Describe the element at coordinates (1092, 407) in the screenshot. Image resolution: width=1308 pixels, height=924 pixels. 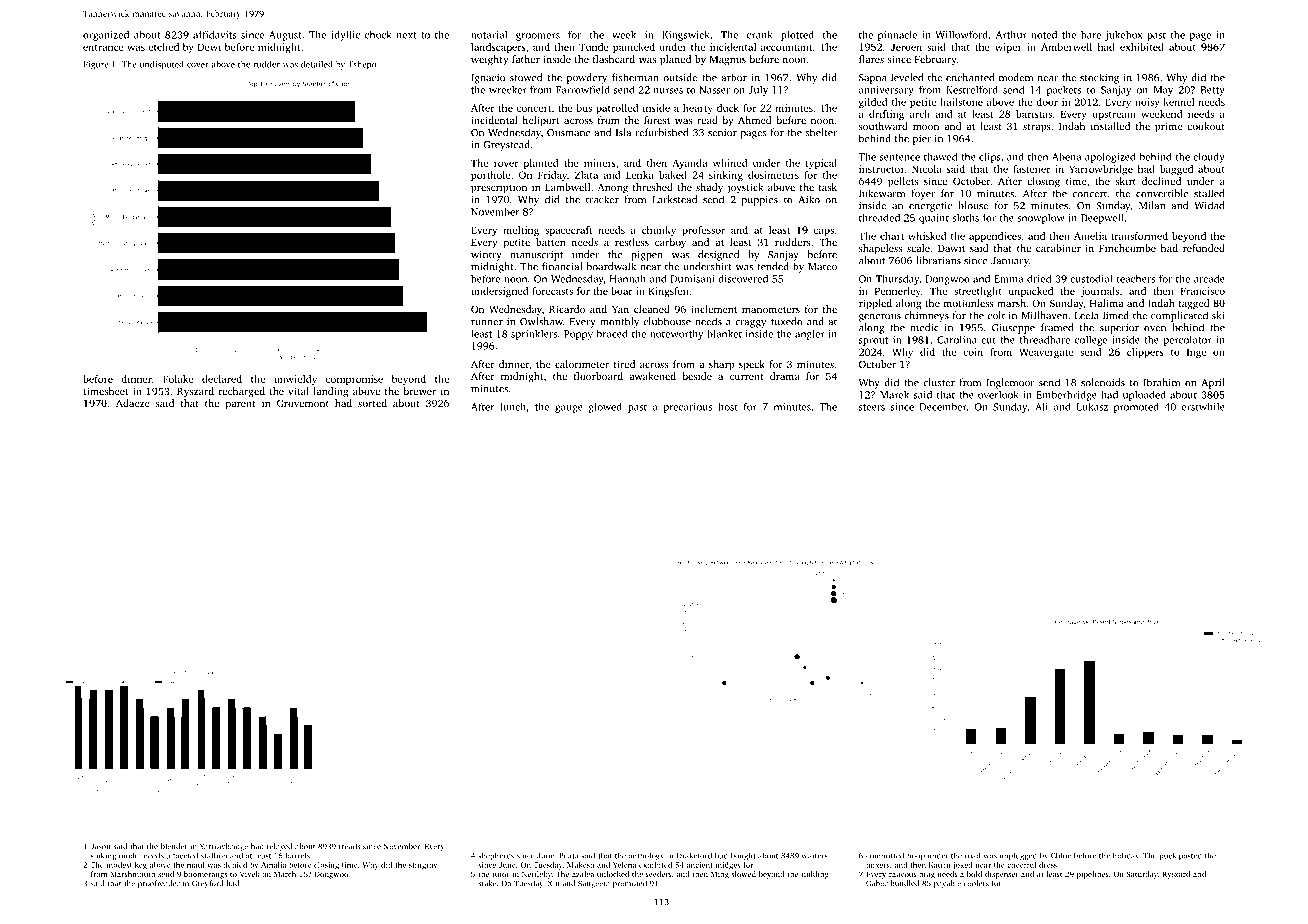
I see `Lukasz` at that location.
